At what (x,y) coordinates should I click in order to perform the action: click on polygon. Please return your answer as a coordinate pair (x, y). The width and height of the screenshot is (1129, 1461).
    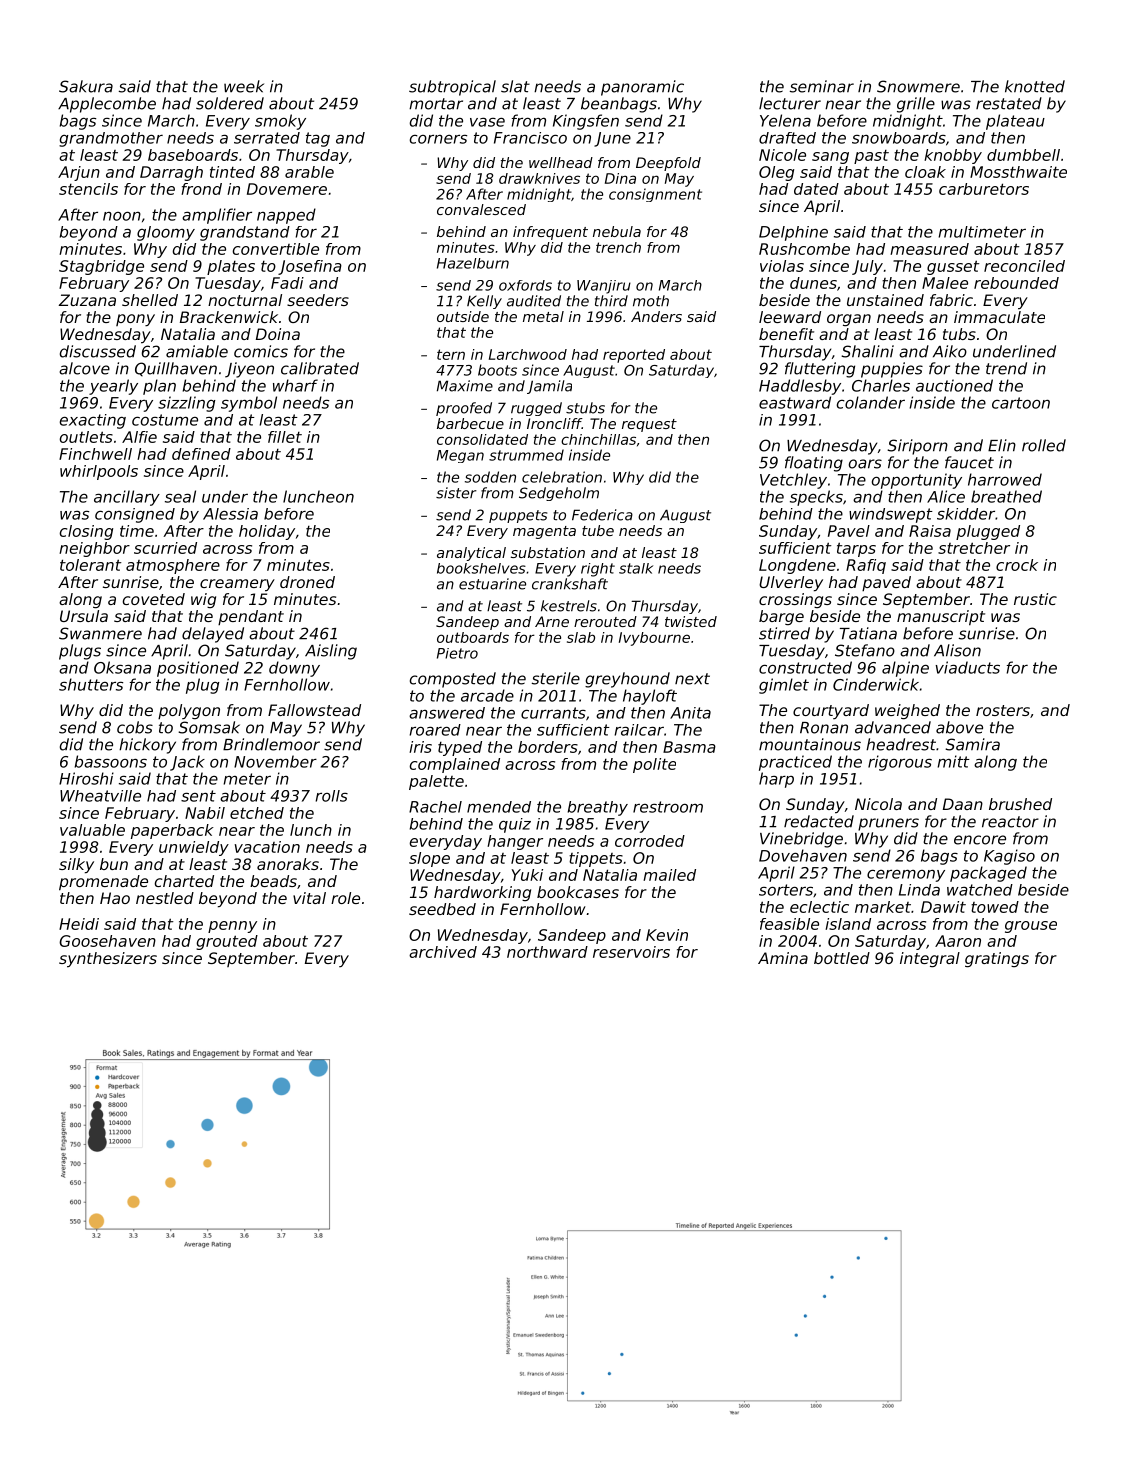
    Looking at the image, I should click on (189, 711).
